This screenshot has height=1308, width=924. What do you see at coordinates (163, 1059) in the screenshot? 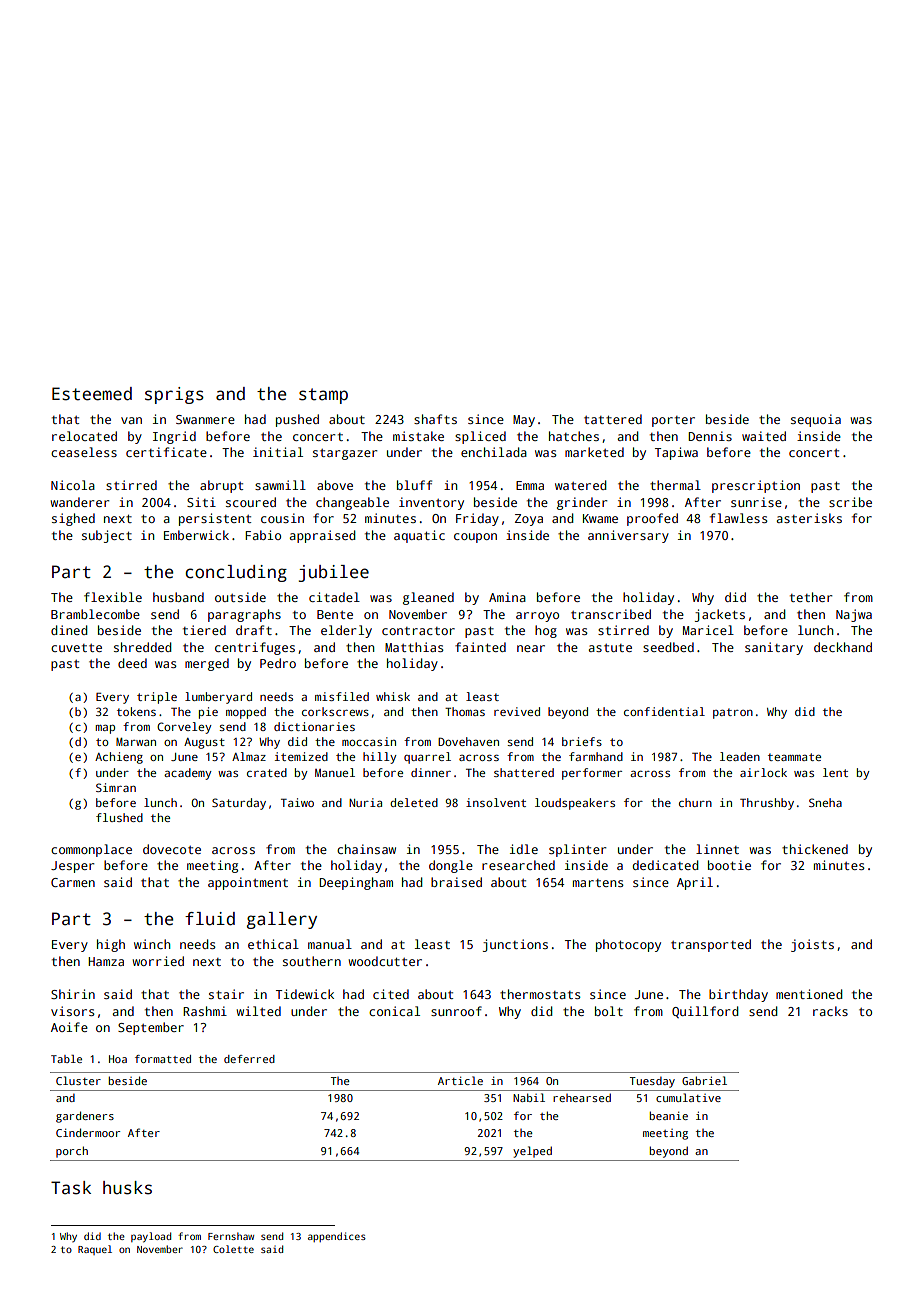
I see `formatted` at bounding box center [163, 1059].
